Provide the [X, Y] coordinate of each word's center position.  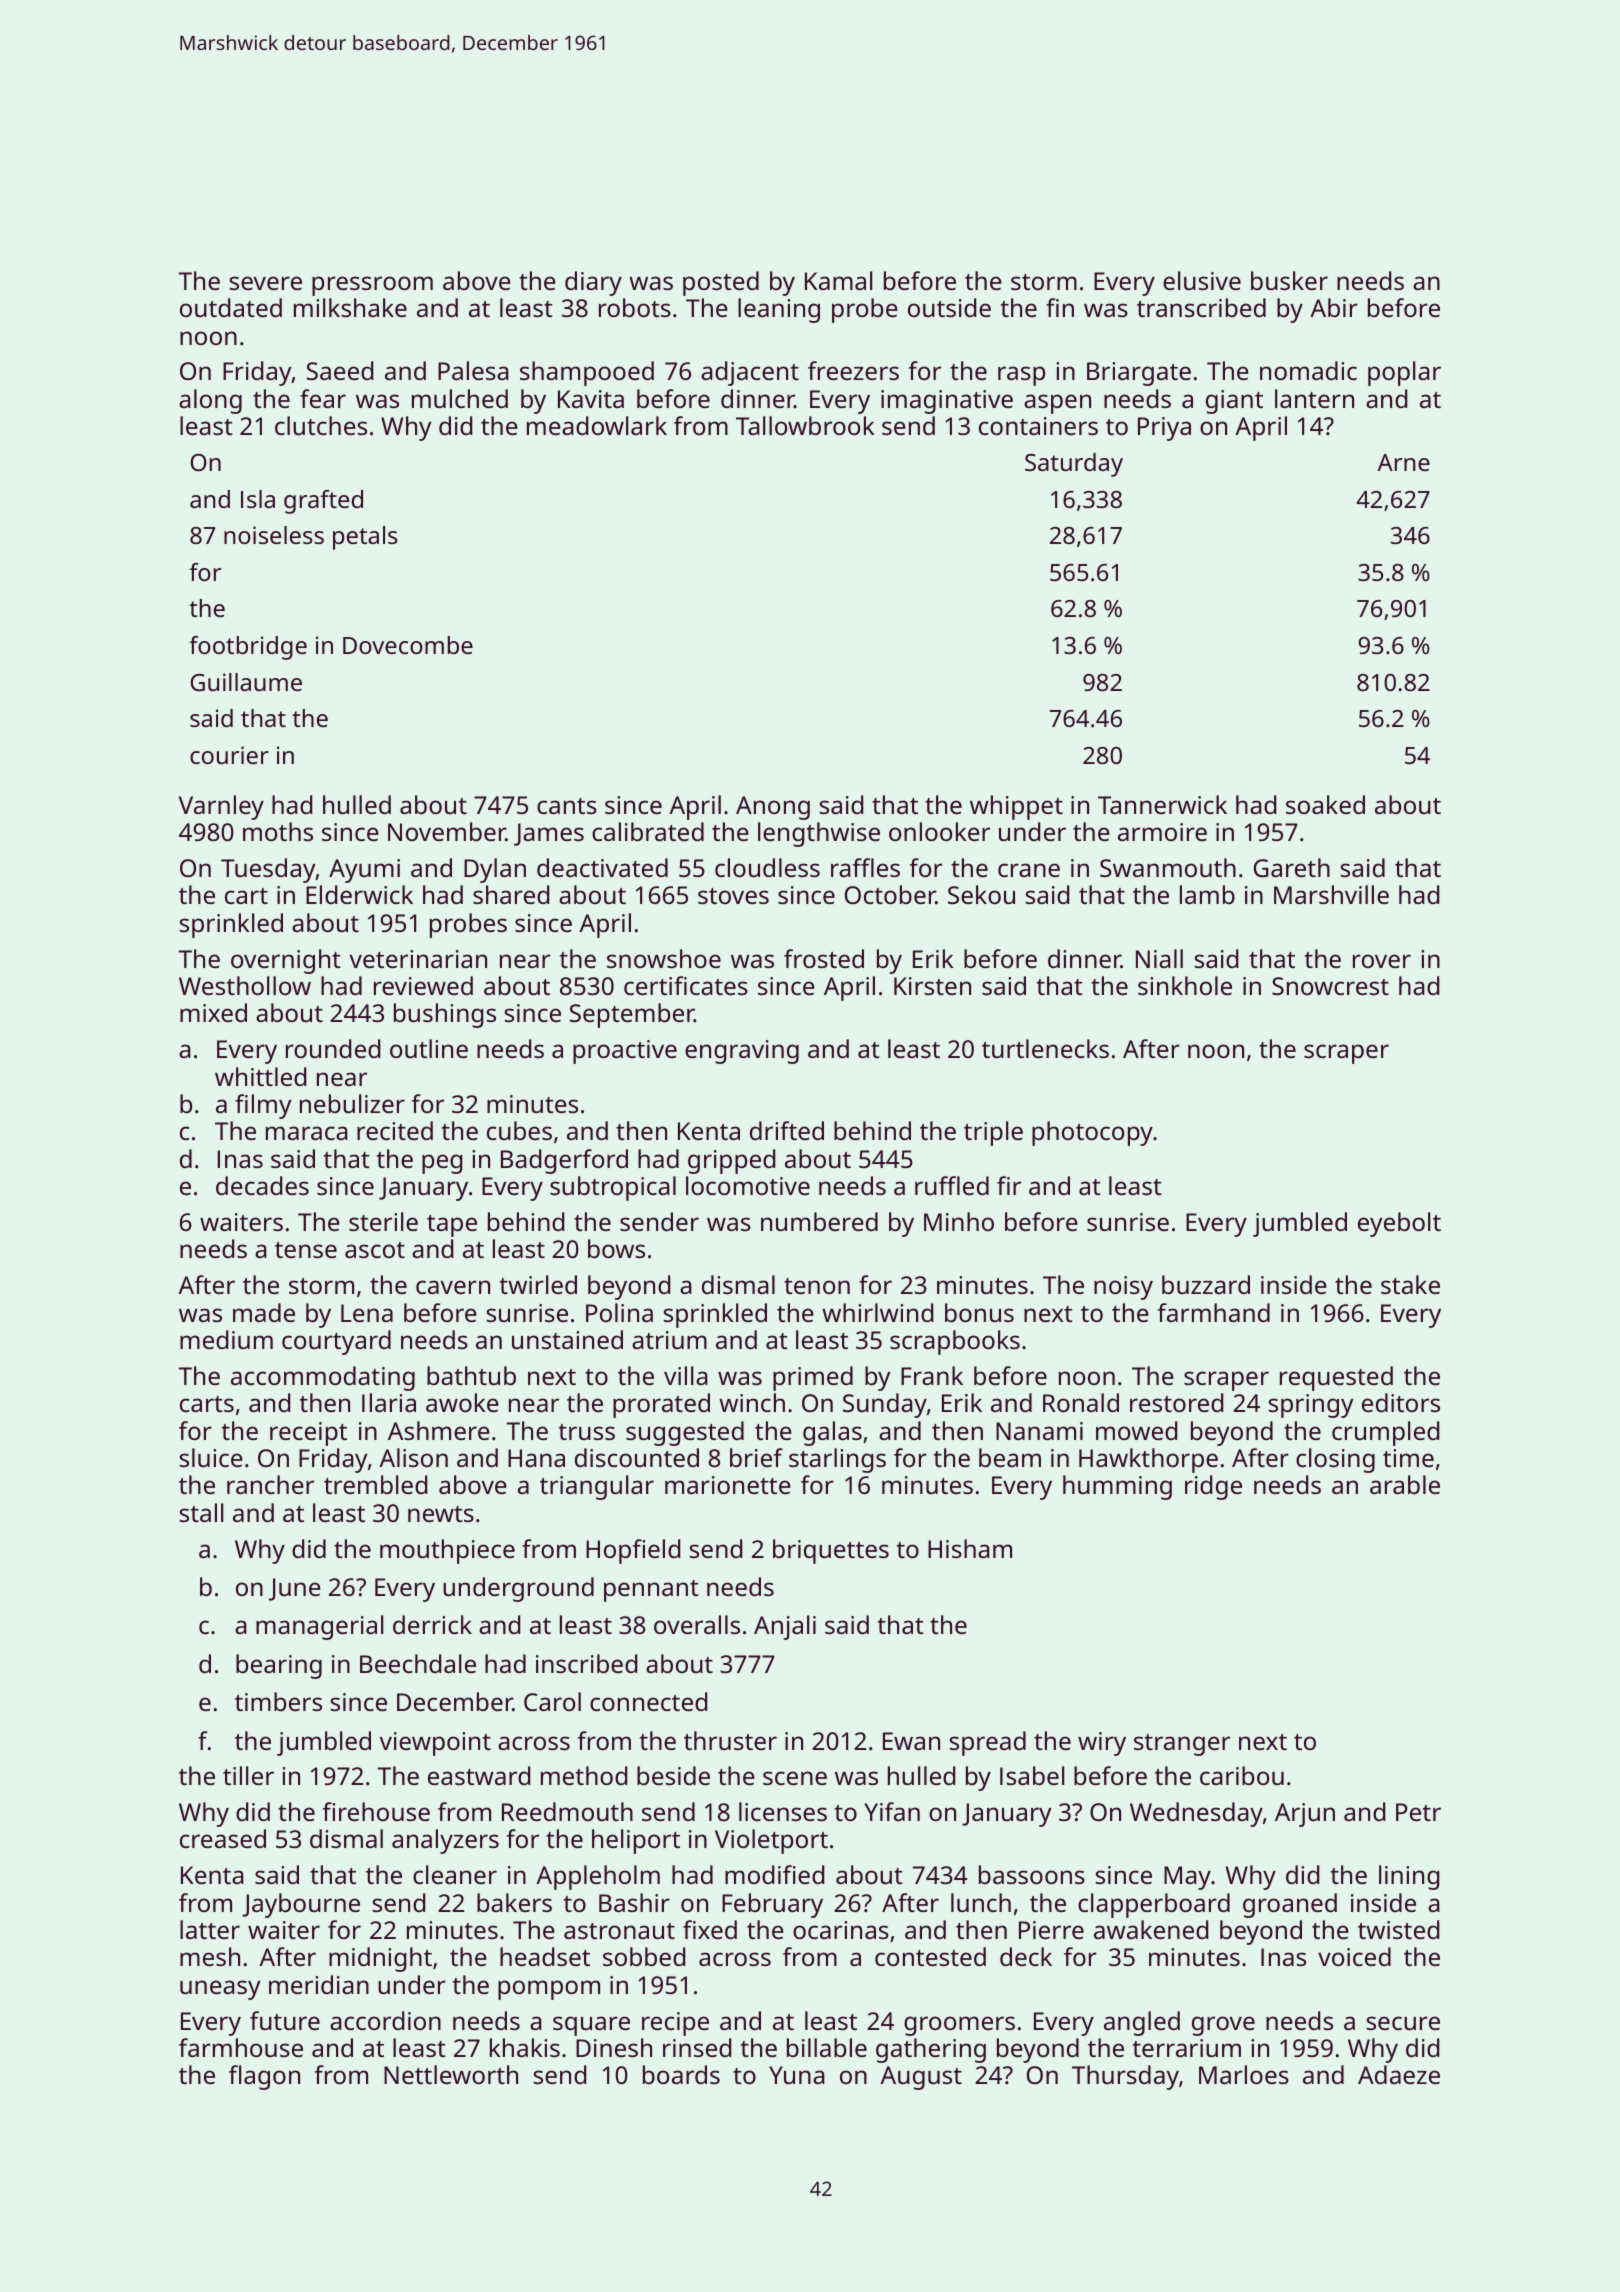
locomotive [748, 1185]
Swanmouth [1168, 867]
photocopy [1092, 1133]
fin [1060, 307]
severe [266, 283]
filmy [263, 1106]
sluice [211, 1457]
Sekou [981, 894]
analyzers [445, 1841]
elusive [1202, 280]
